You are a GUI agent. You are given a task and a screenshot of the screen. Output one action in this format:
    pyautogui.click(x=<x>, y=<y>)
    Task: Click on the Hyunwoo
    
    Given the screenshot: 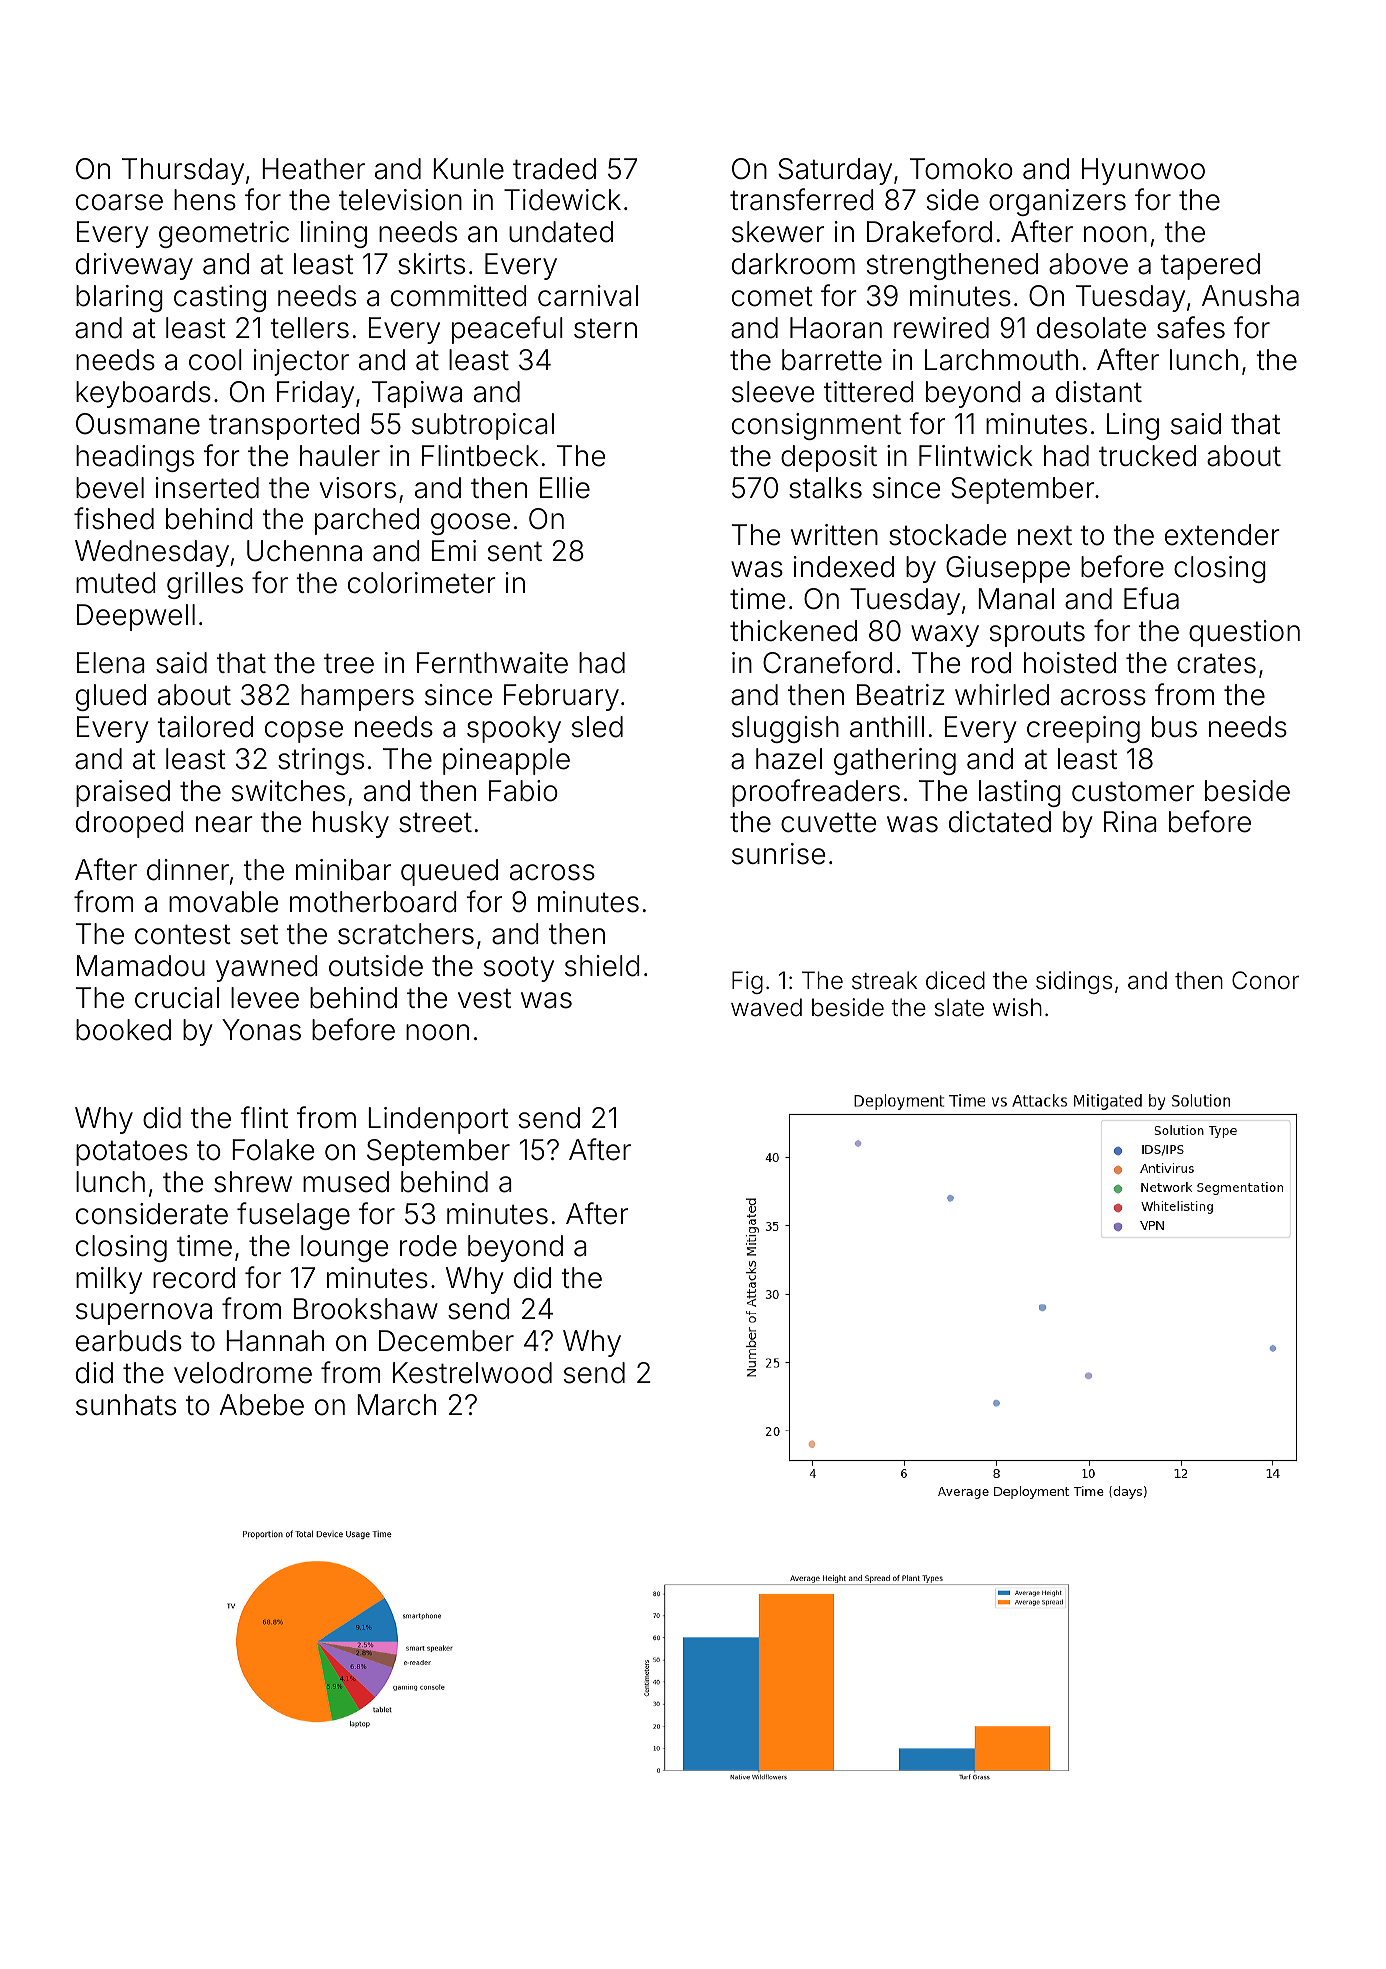 What is the action you would take?
    pyautogui.click(x=1143, y=171)
